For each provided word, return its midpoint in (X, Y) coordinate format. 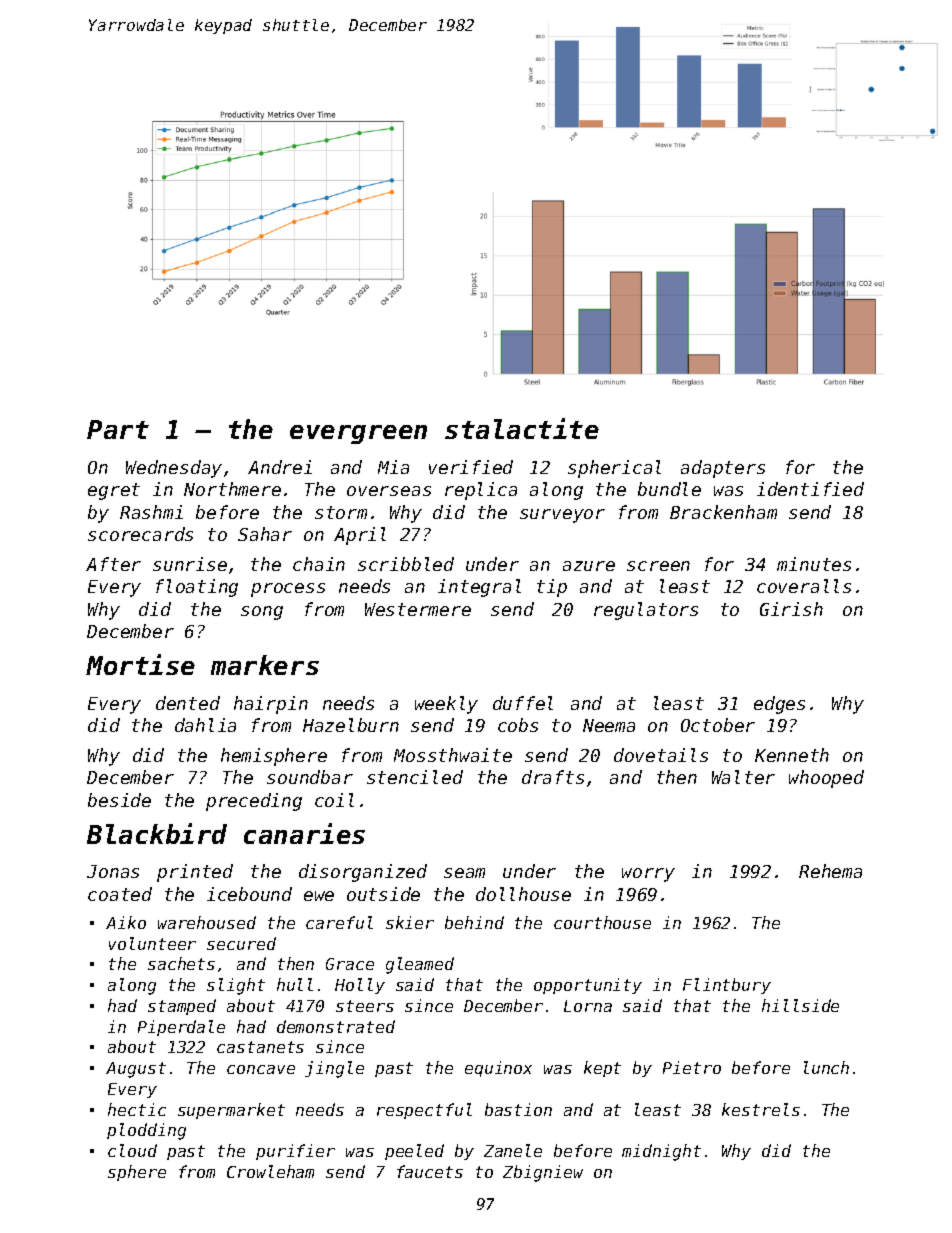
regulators (646, 611)
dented (188, 703)
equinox (498, 1069)
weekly (446, 705)
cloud (132, 1150)
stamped (182, 1007)
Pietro (692, 1067)
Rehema (830, 871)
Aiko (126, 922)
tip (552, 588)
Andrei (280, 467)
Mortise (140, 664)
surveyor (562, 516)
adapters (723, 469)
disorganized (363, 873)
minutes (814, 564)
